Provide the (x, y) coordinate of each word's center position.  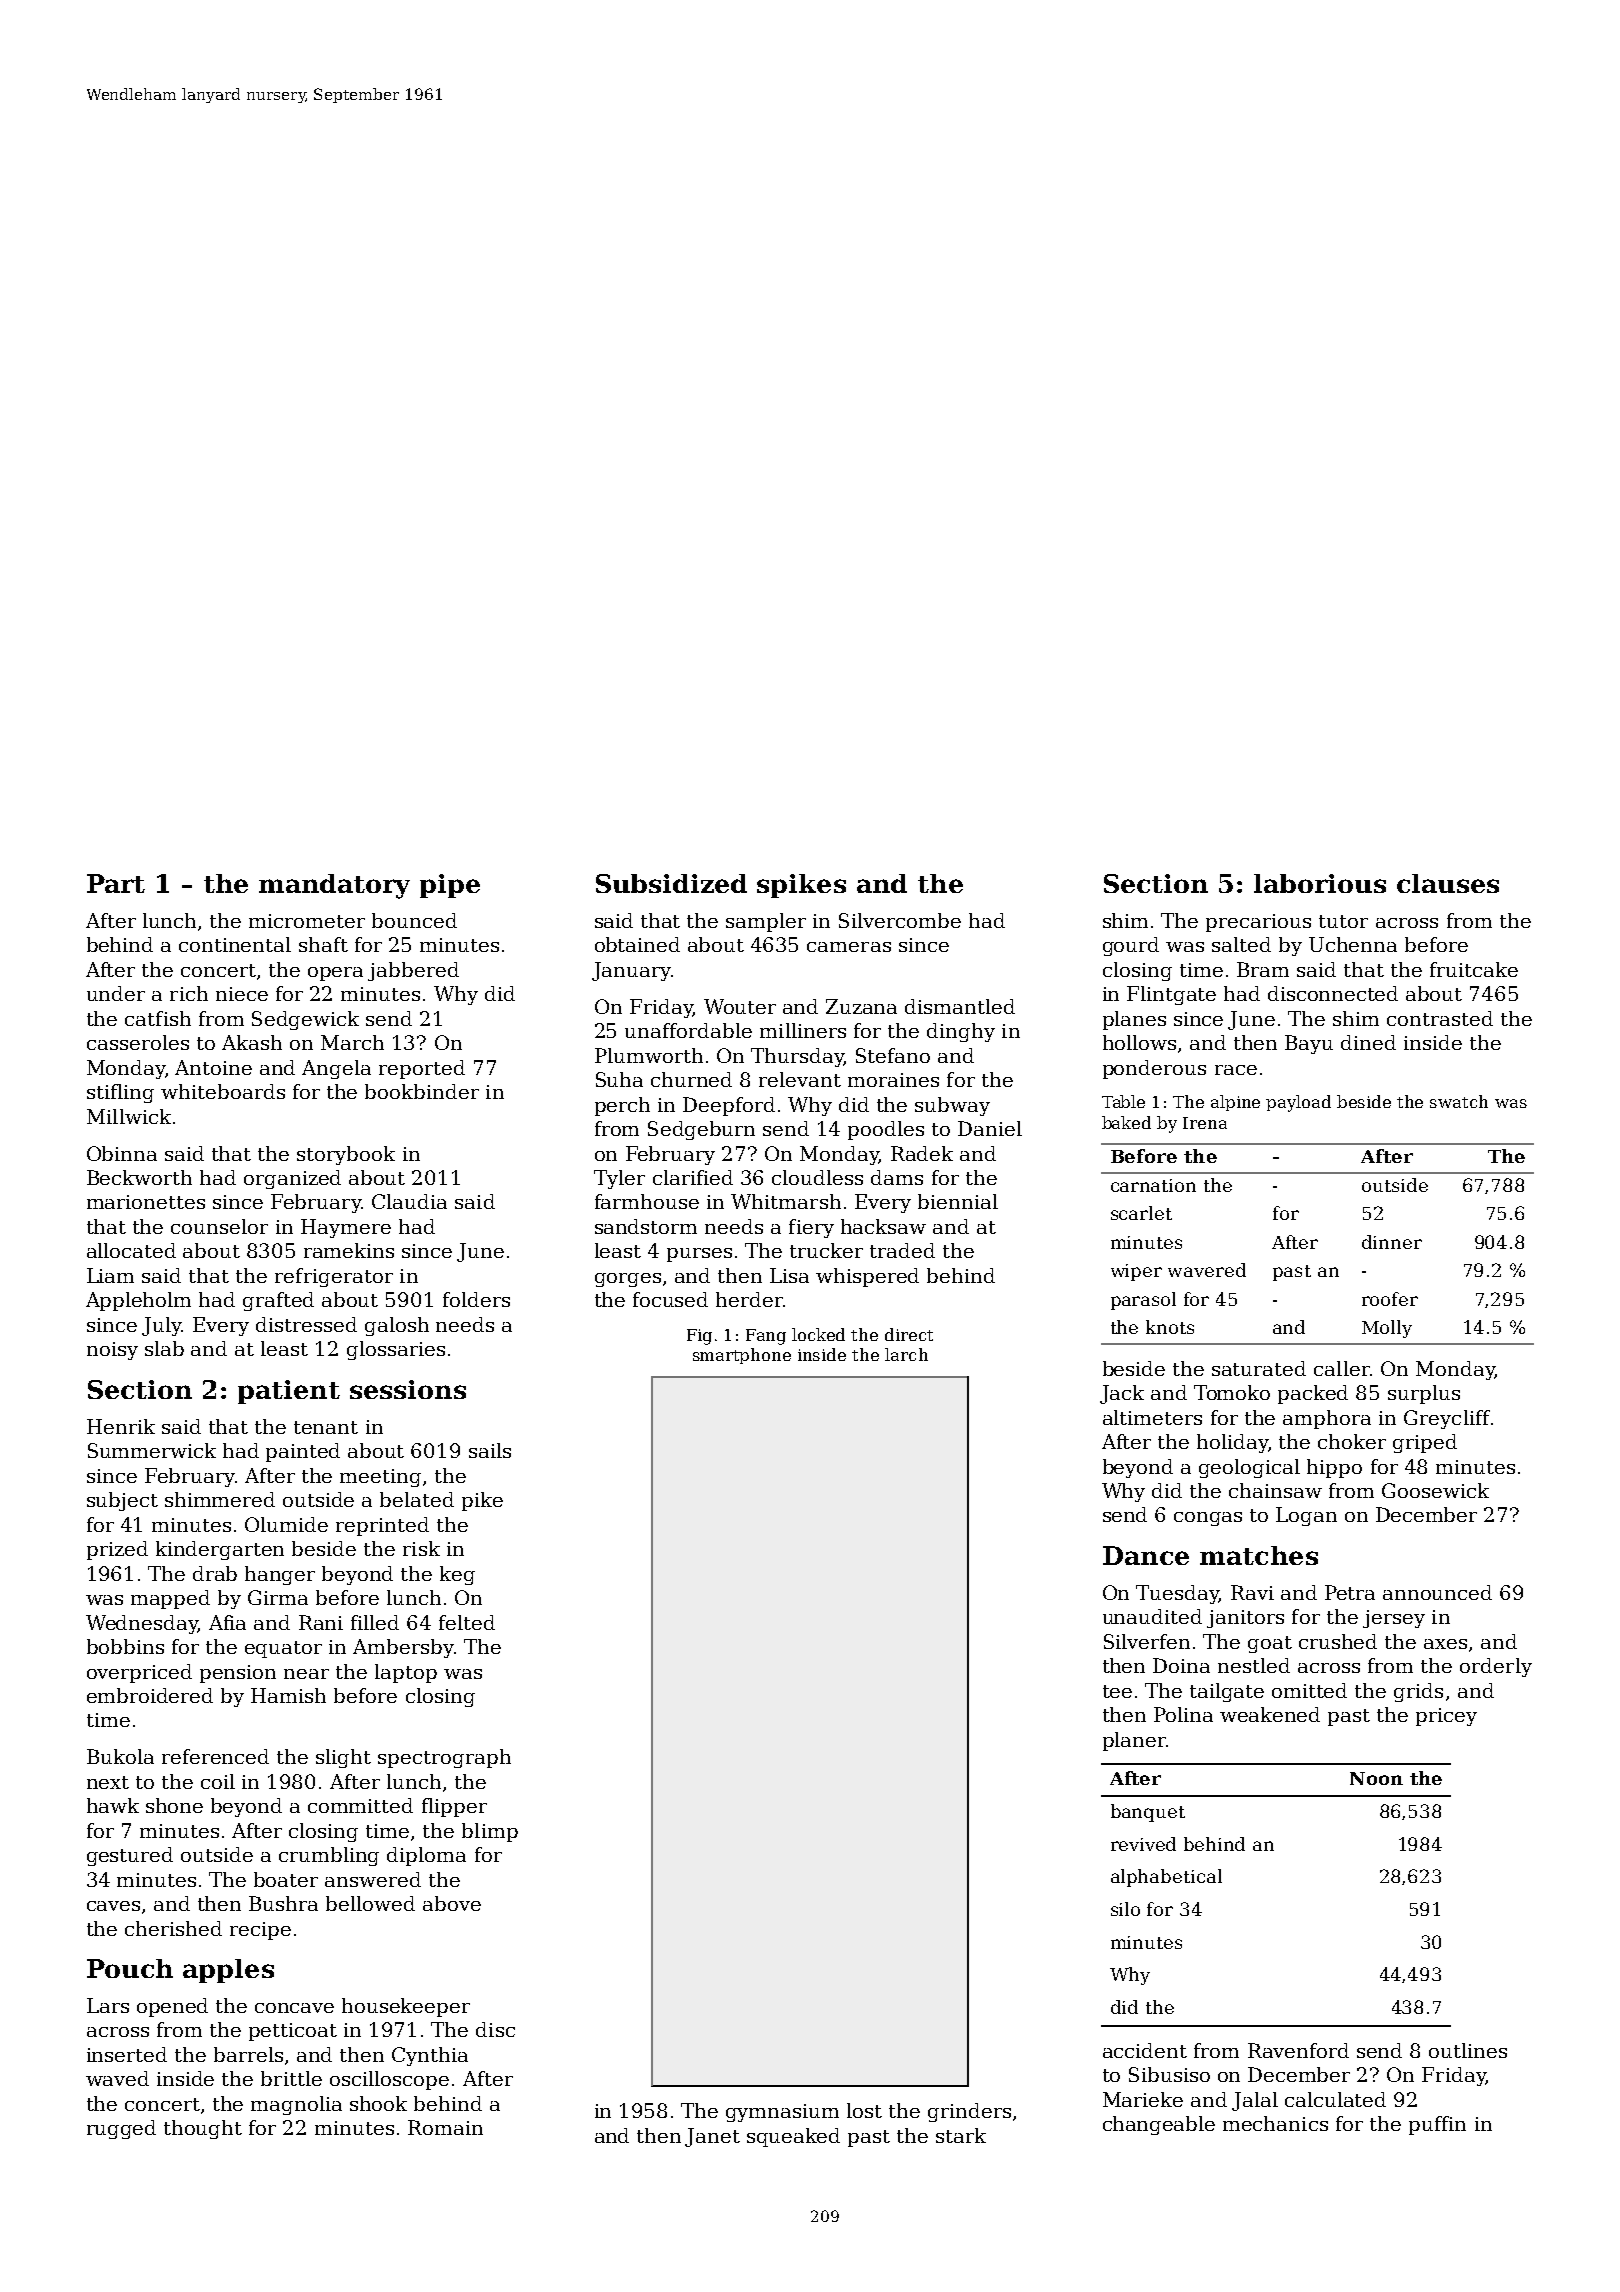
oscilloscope (389, 2080)
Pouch (130, 1968)
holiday (1232, 1443)
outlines (1468, 2050)
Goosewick (1435, 1490)
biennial (958, 1201)
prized (117, 1550)
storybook (346, 1155)
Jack (1122, 1394)
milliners (803, 1030)
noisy (112, 1351)
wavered (1207, 1270)
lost (864, 2110)
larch (906, 1354)
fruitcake (1474, 969)
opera (335, 974)
